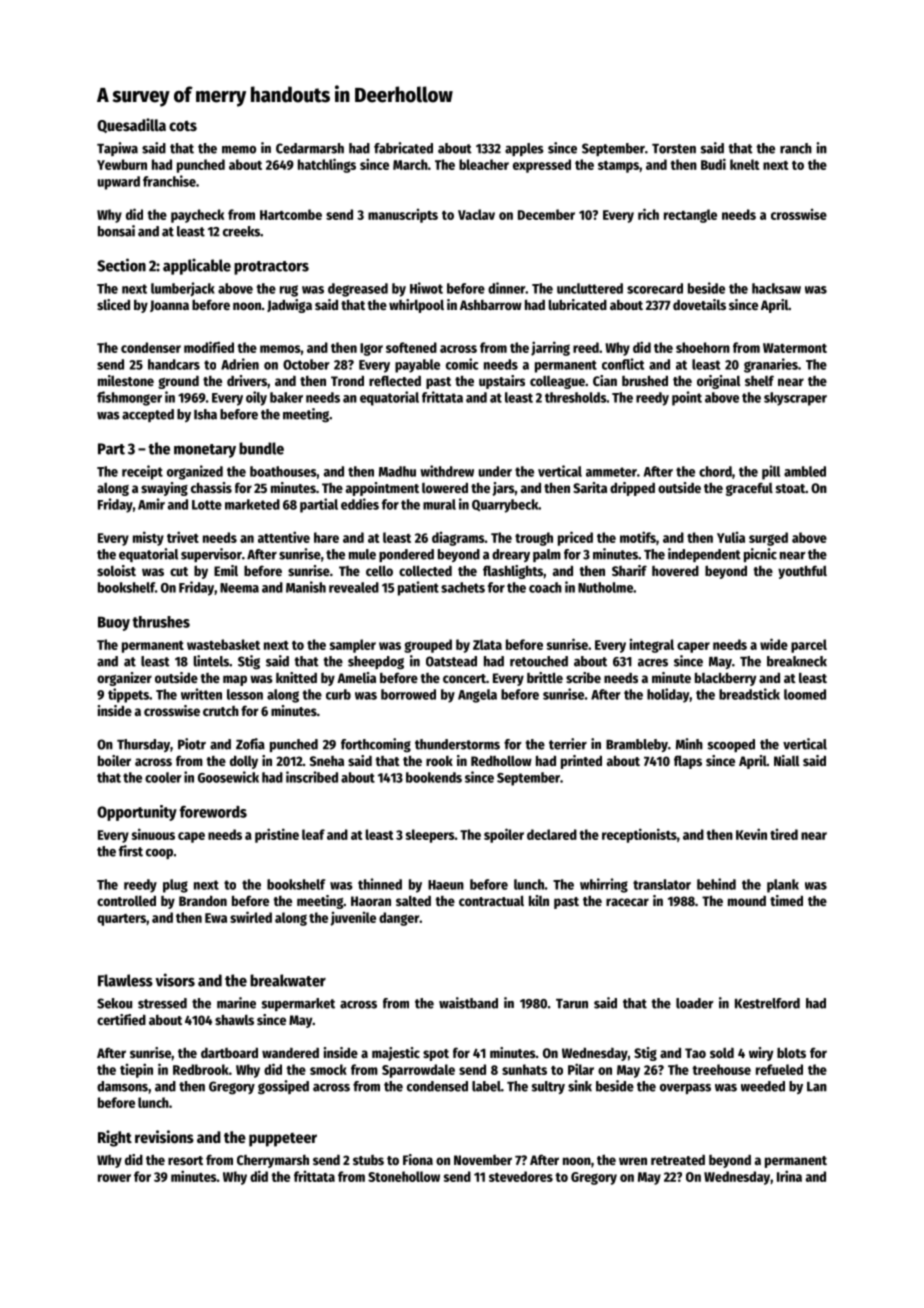 The height and width of the screenshot is (1308, 924). Describe the element at coordinates (674, 149) in the screenshot. I see `Torsten` at that location.
